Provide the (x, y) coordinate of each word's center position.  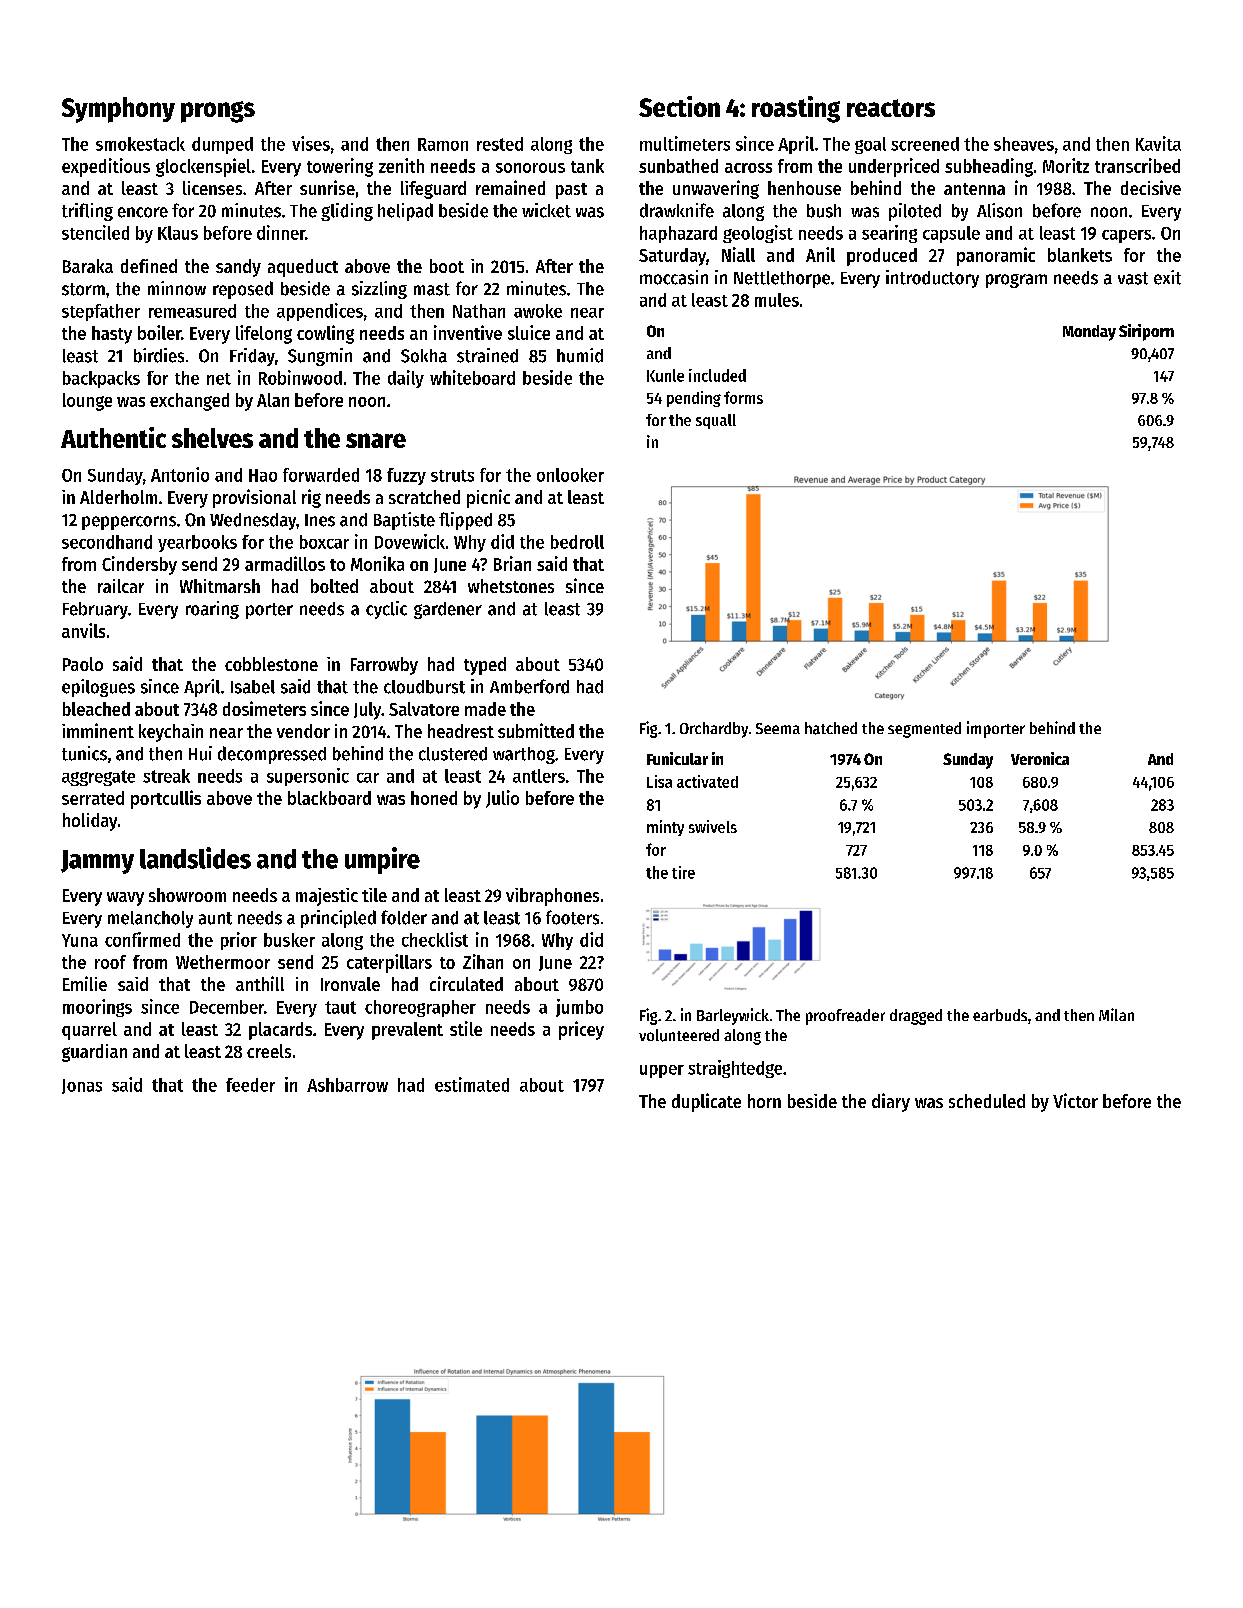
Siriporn (1146, 332)
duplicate (706, 1102)
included (717, 375)
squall (716, 421)
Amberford (529, 686)
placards (280, 1031)
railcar (121, 586)
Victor (1075, 1100)
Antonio (180, 474)
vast (1133, 278)
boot (447, 266)
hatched (831, 728)
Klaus (178, 233)
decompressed (272, 755)
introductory (932, 279)
